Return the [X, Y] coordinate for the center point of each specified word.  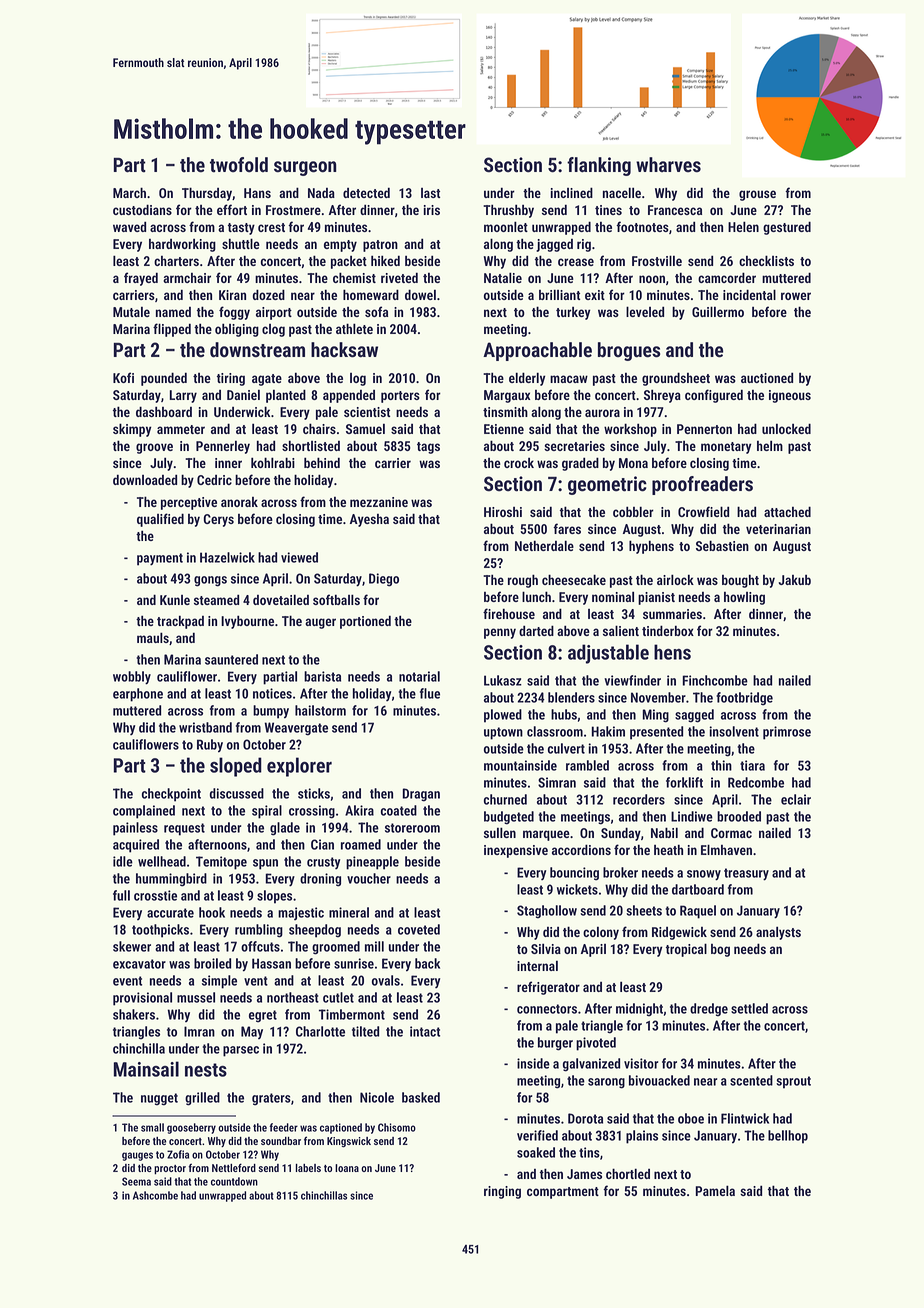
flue [430, 693]
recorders [639, 799]
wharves [668, 165]
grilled [202, 1099]
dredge [709, 1010]
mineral [349, 912]
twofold [239, 165]
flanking [599, 166]
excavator [139, 964]
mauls [153, 637]
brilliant [559, 294]
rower [796, 296]
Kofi [123, 377]
